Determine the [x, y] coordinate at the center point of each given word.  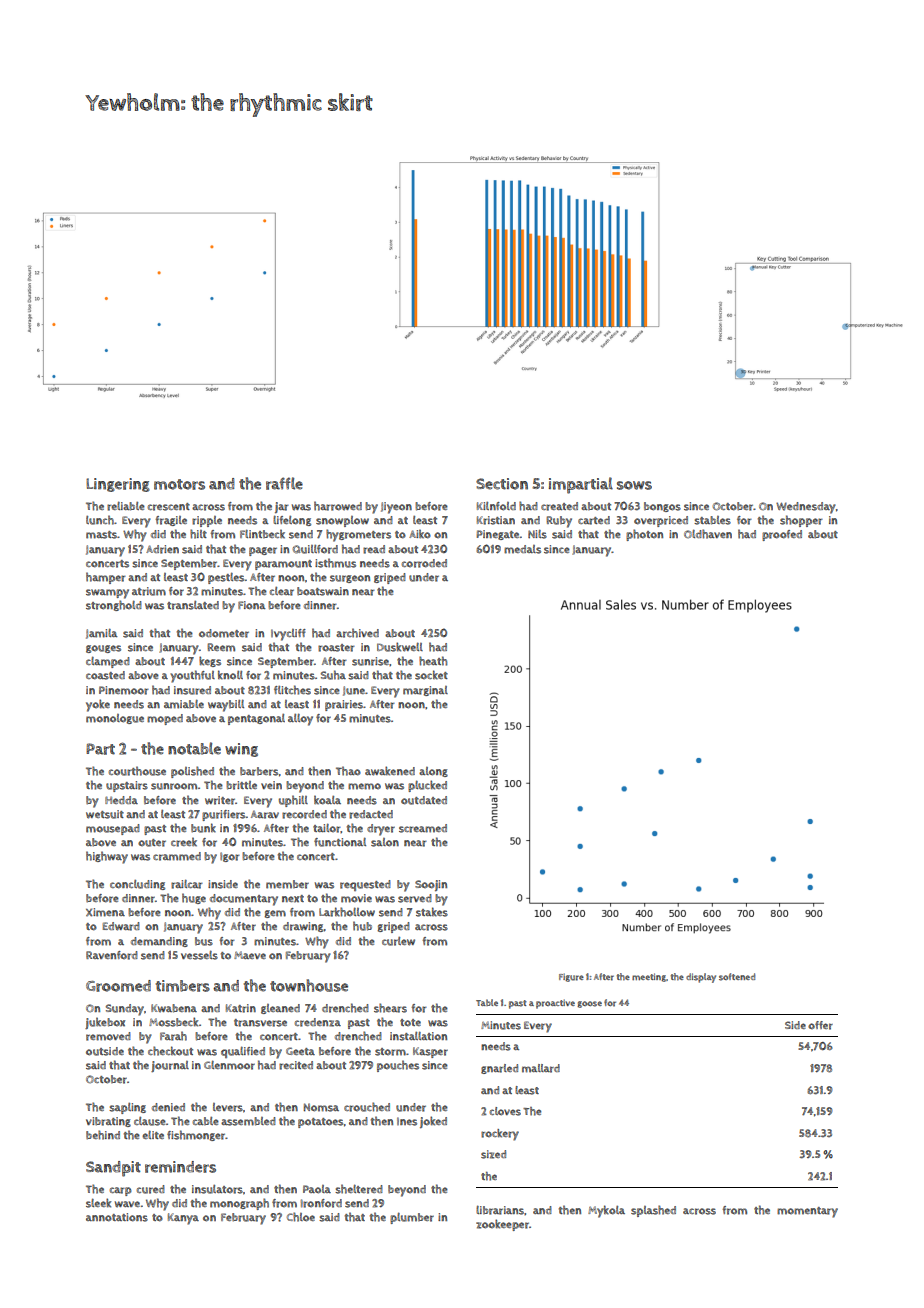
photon [644, 535]
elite [153, 1134]
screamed [423, 828]
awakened [390, 771]
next [293, 899]
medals [522, 549]
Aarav [265, 815]
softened [737, 977]
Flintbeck [262, 533]
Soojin [431, 885]
